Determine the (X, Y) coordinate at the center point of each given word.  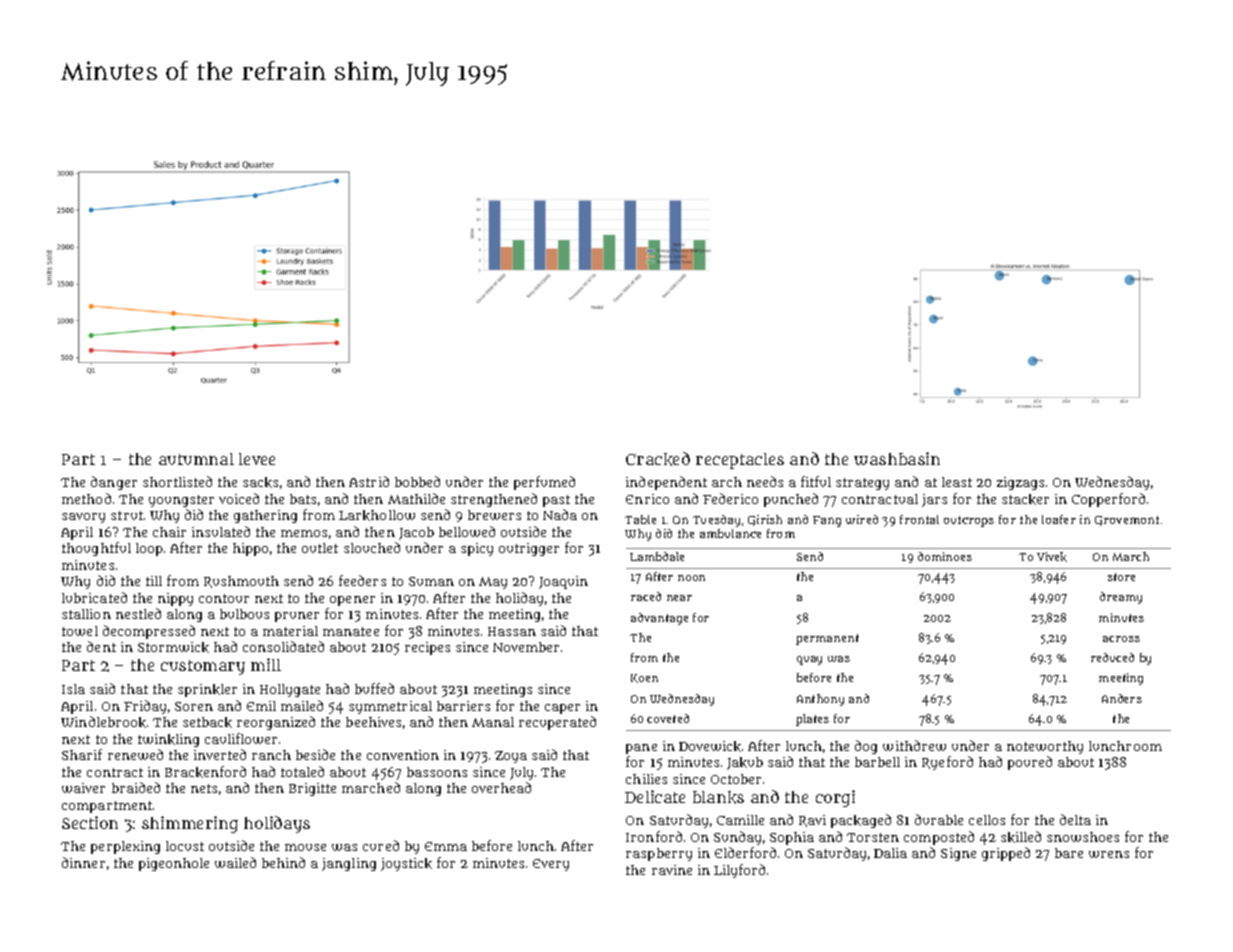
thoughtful (96, 549)
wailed (235, 862)
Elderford (745, 852)
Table (640, 519)
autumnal (196, 459)
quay (809, 660)
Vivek (1052, 557)
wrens (1109, 854)
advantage (659, 619)
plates (812, 720)
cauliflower (241, 738)
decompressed (149, 632)
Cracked (658, 459)
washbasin (897, 458)
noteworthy (1045, 747)
